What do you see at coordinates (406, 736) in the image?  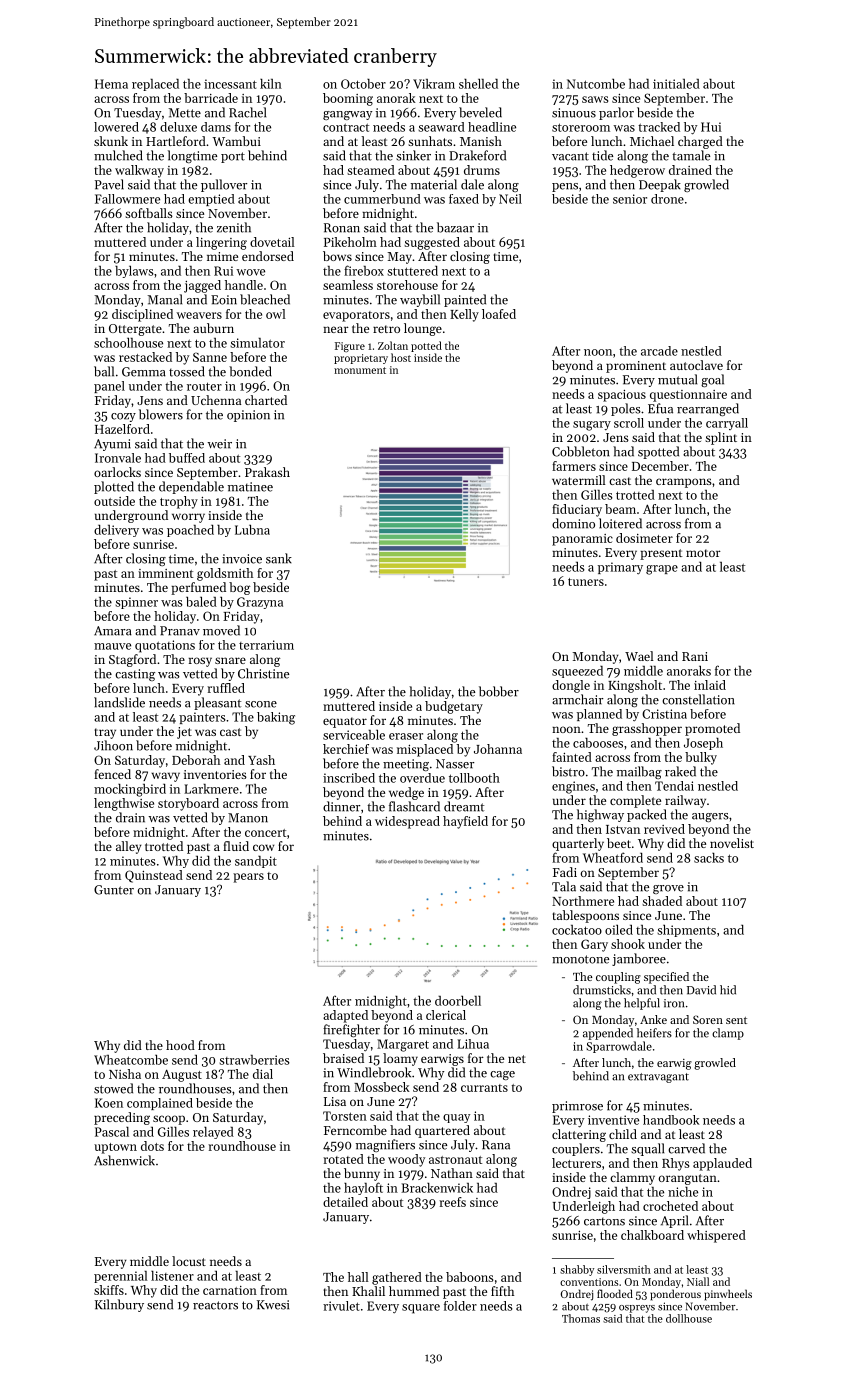 I see `eraser` at bounding box center [406, 736].
